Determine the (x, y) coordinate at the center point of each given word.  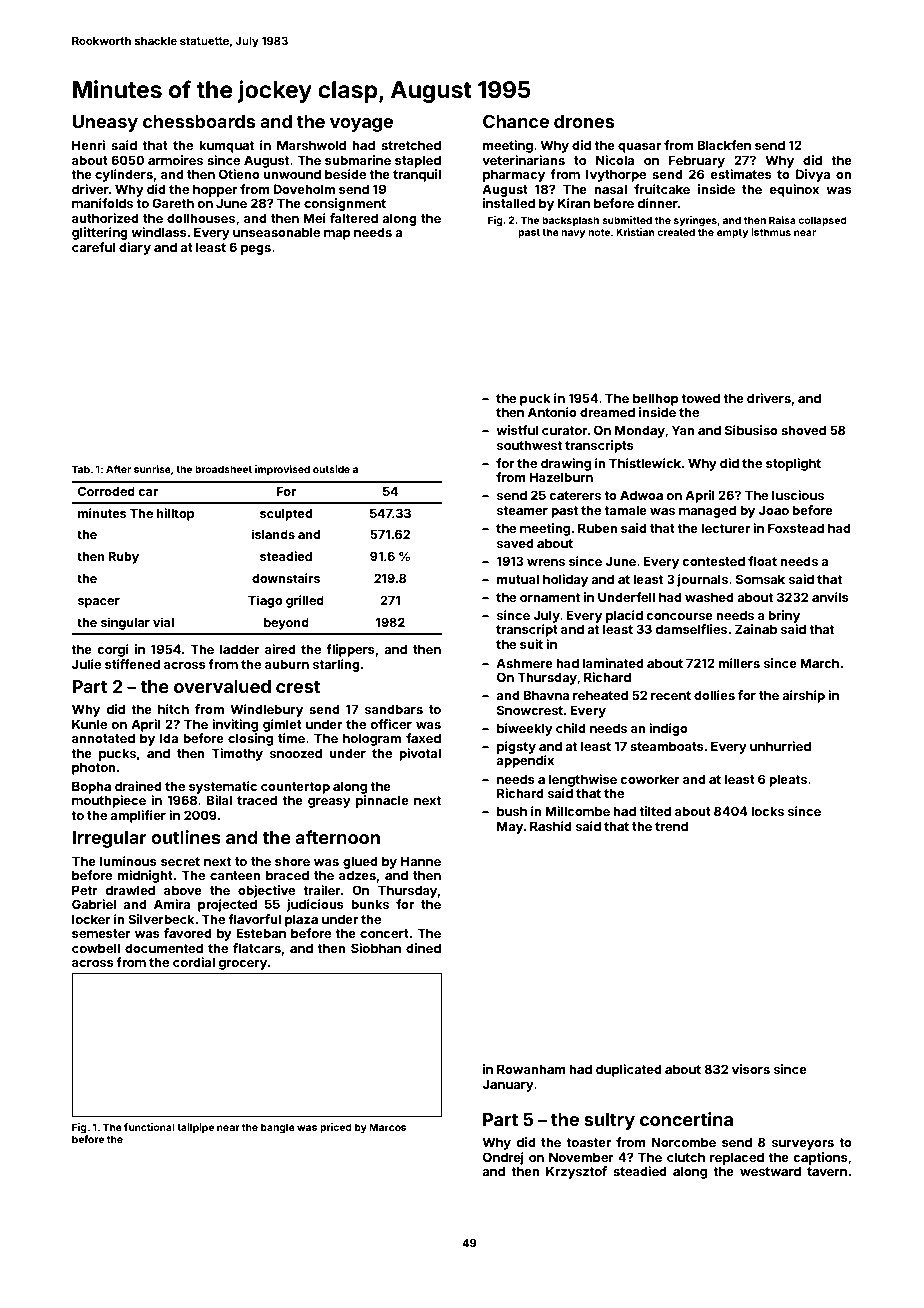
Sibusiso (751, 430)
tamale (625, 510)
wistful (517, 430)
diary (135, 248)
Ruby (123, 558)
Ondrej (503, 1158)
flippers (350, 650)
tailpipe (195, 1128)
